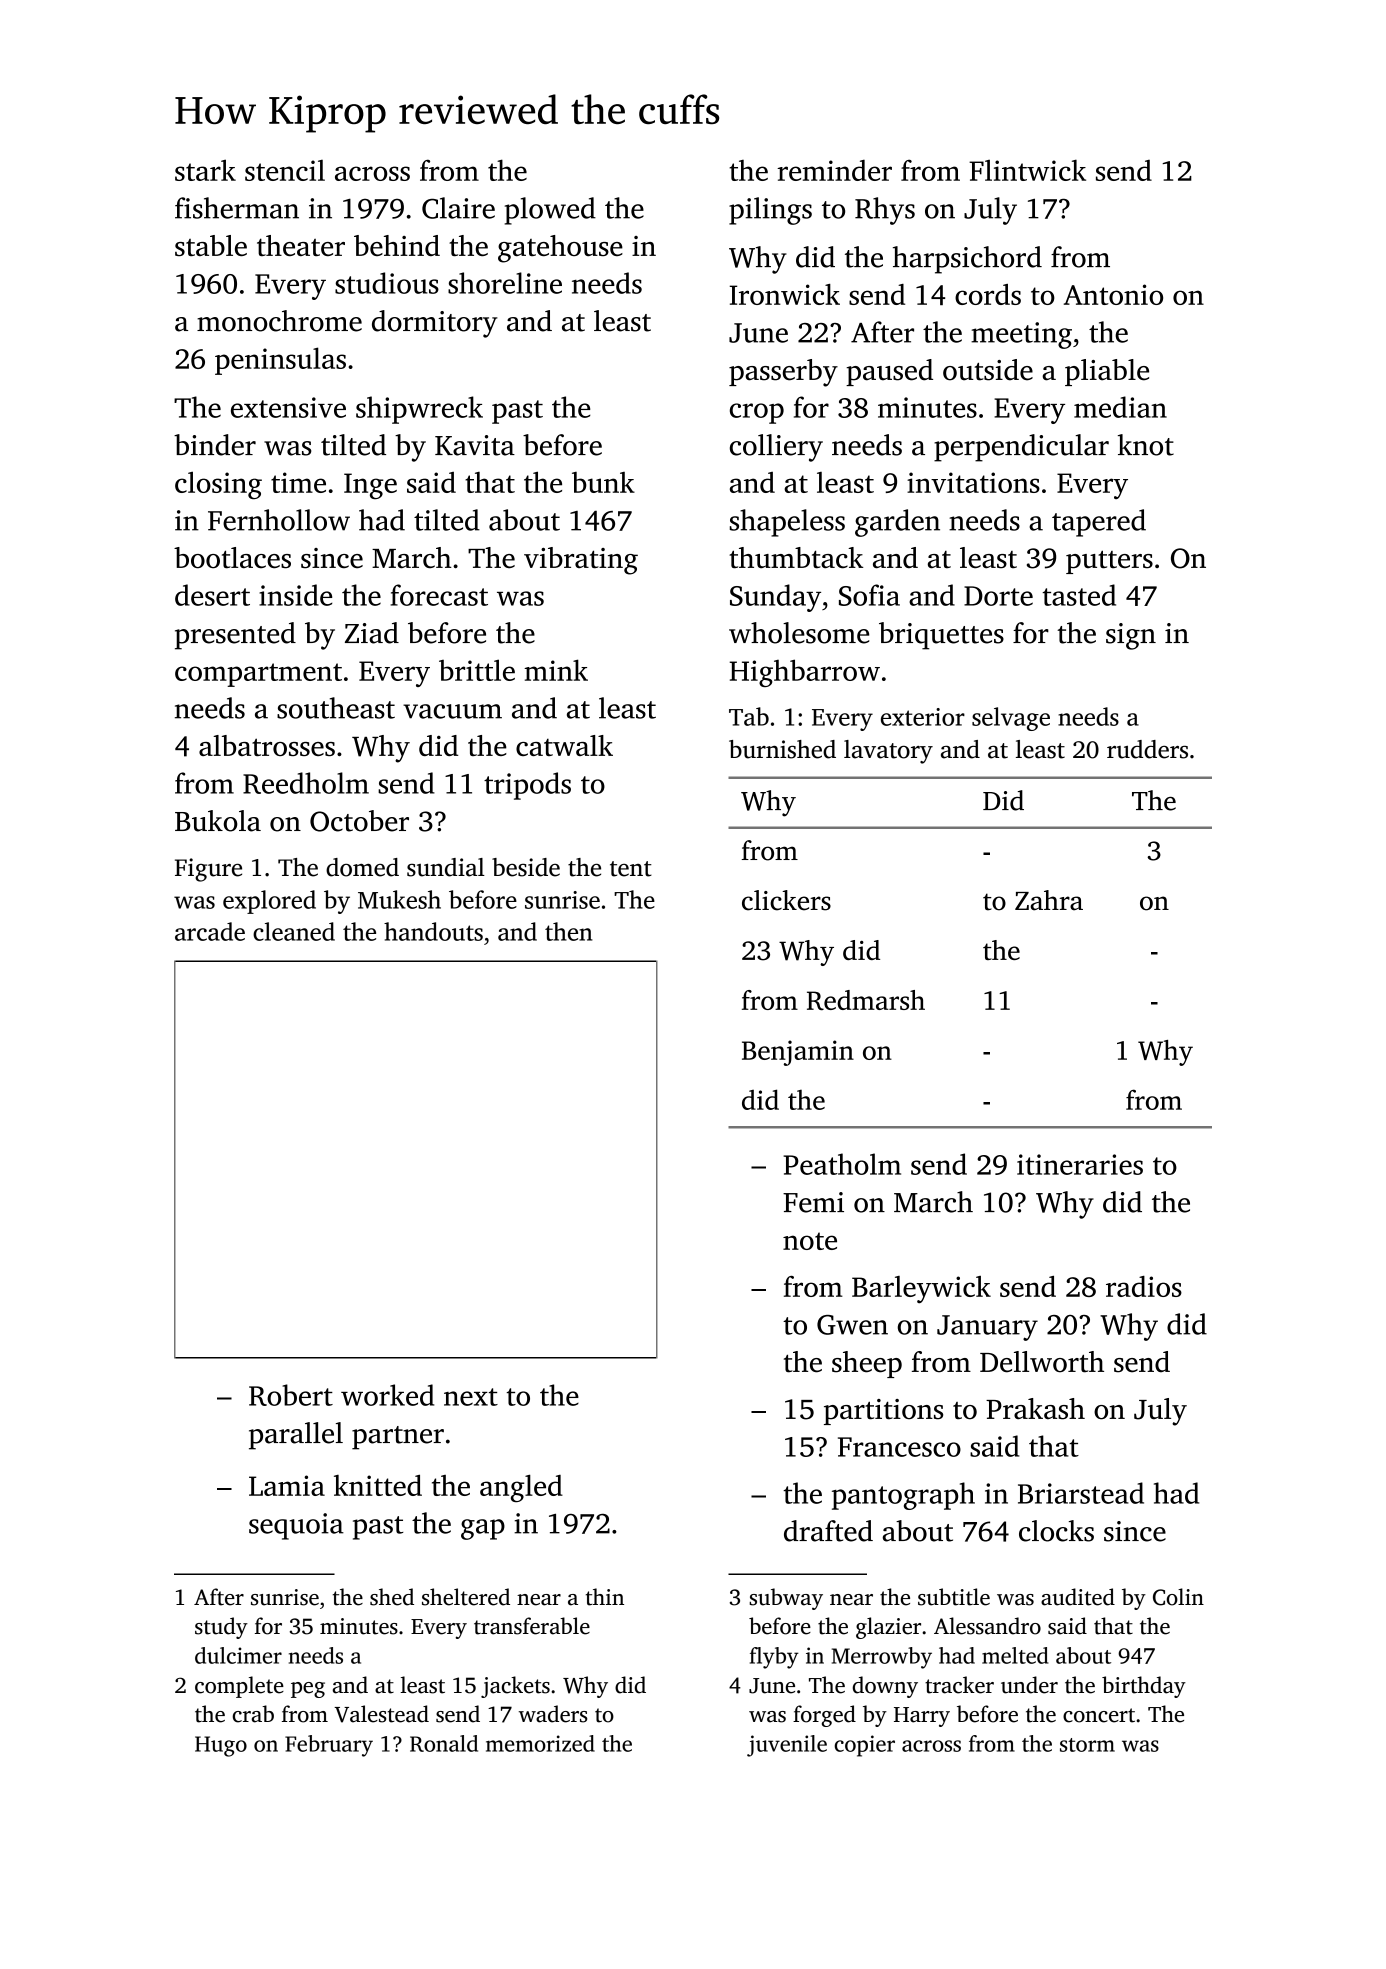  I want to click on cords, so click(988, 294).
